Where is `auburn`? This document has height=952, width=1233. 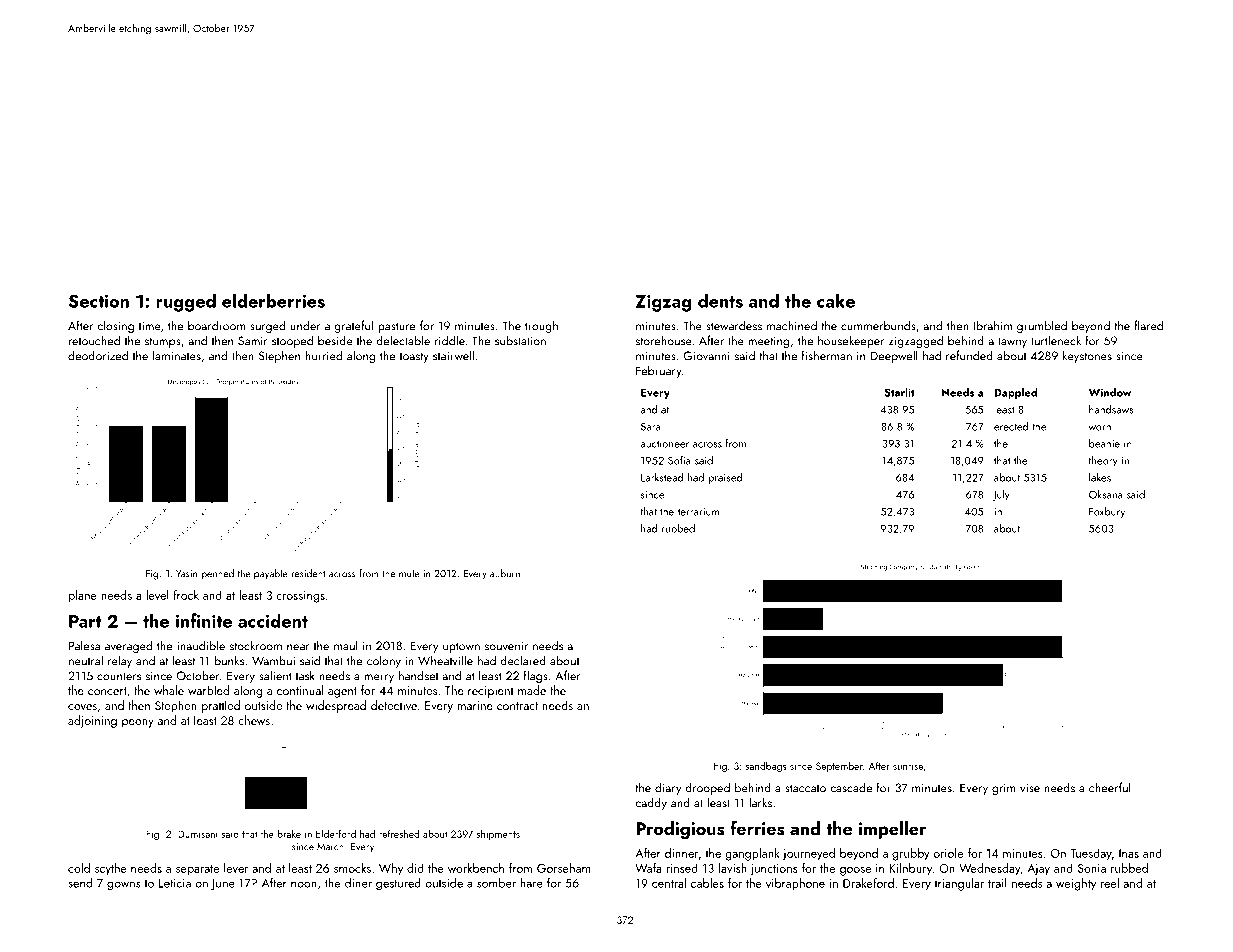
auburn is located at coordinates (505, 573).
